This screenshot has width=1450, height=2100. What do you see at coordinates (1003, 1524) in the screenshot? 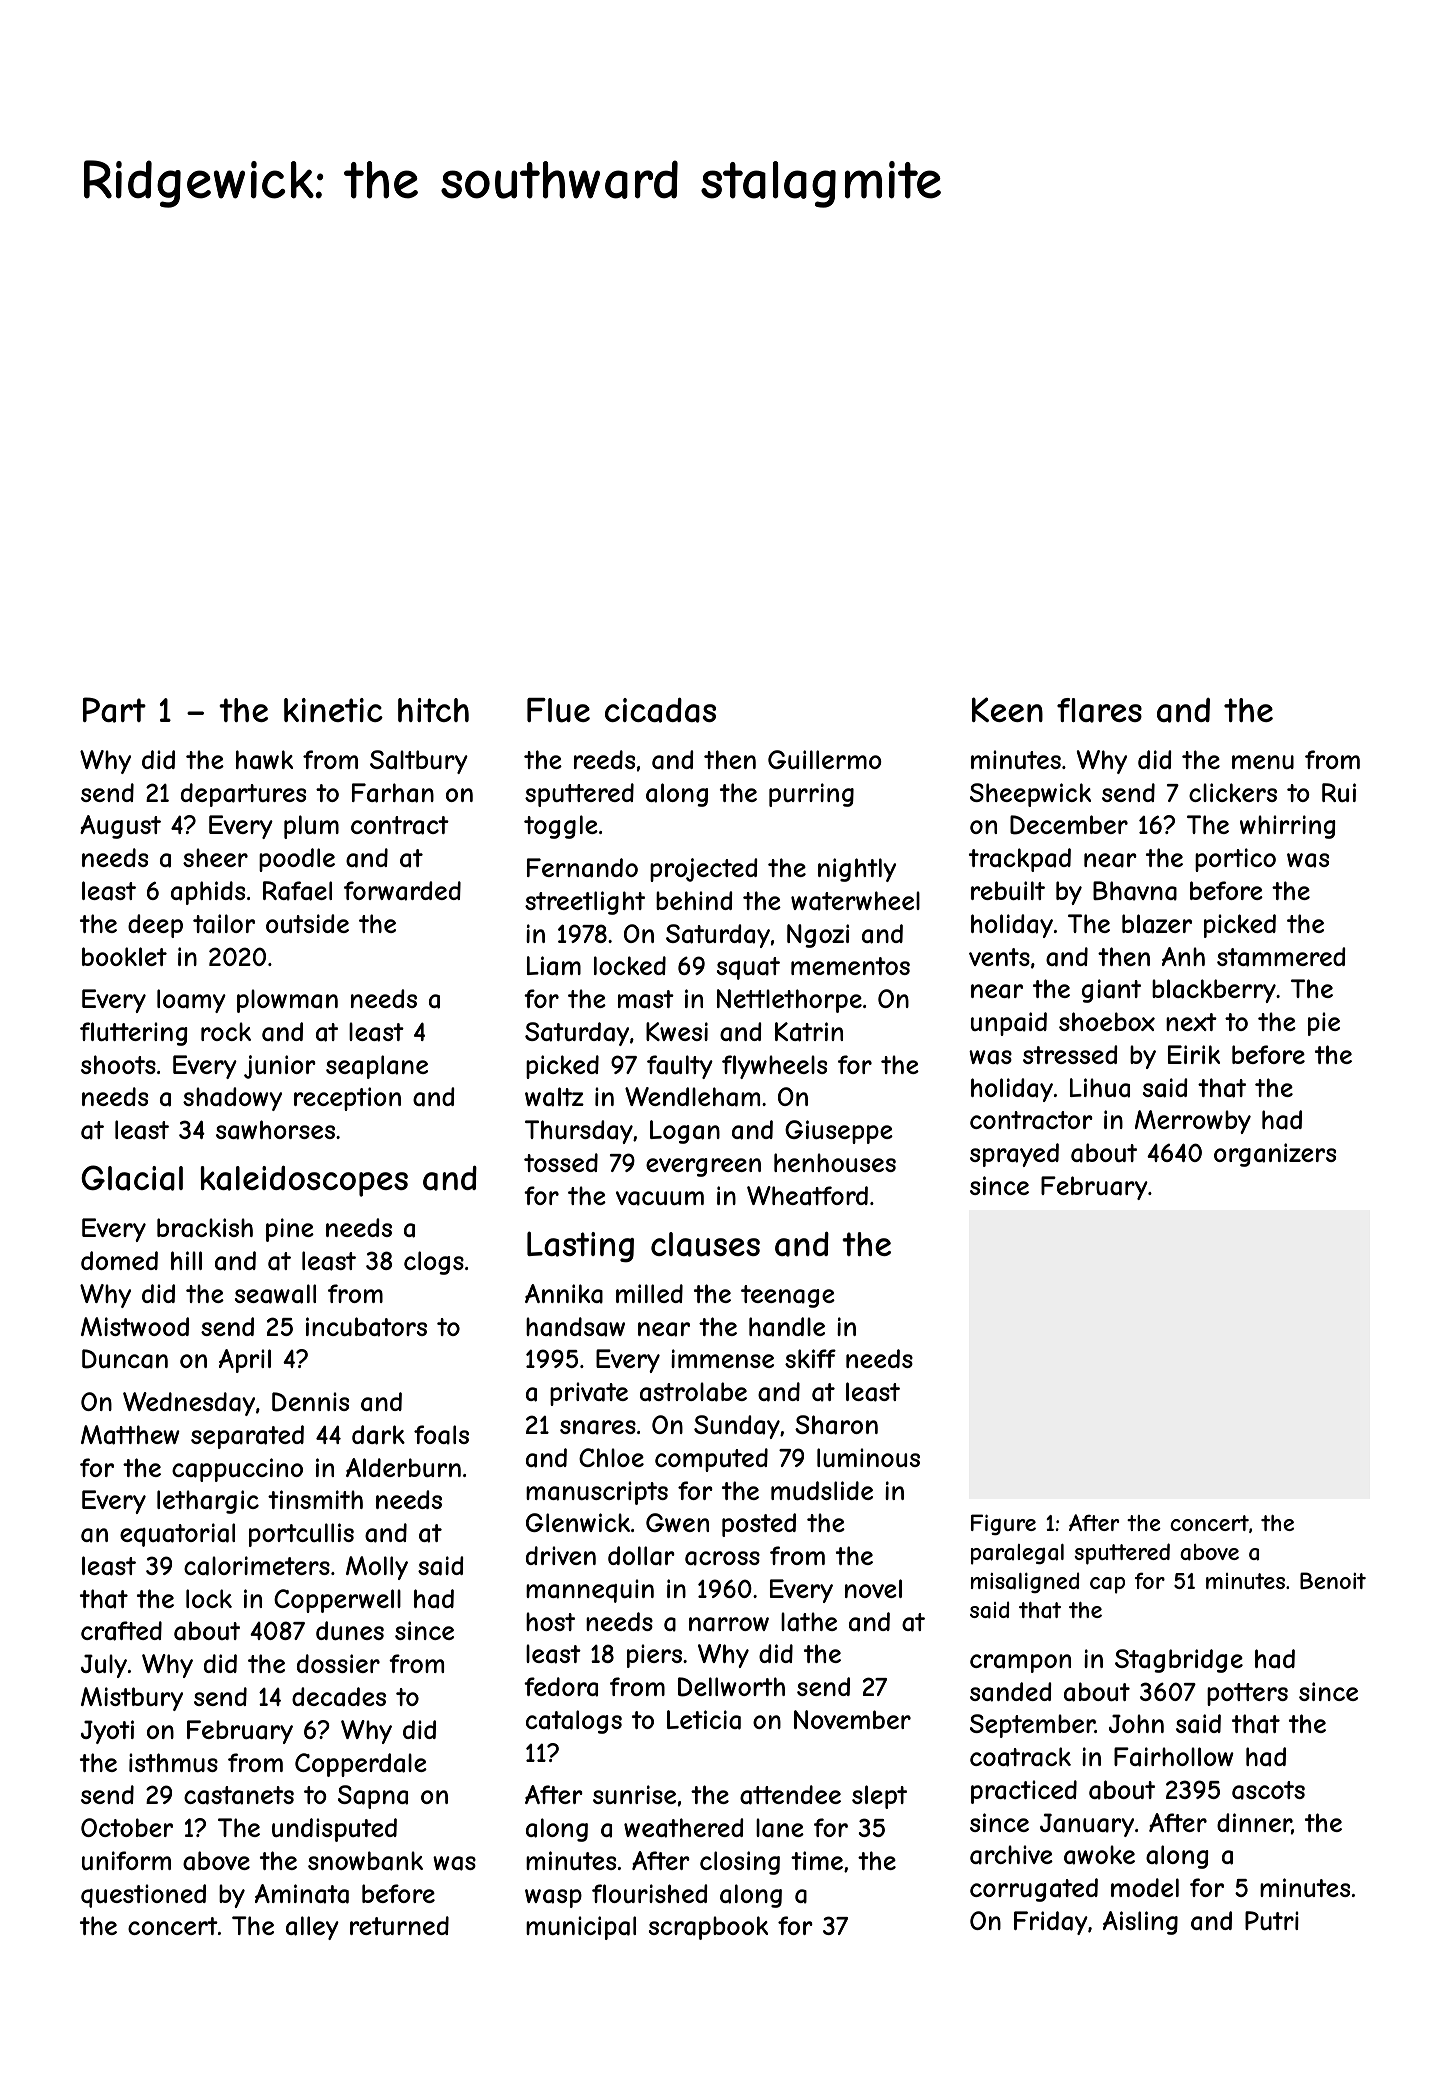
I see `Figure` at bounding box center [1003, 1524].
